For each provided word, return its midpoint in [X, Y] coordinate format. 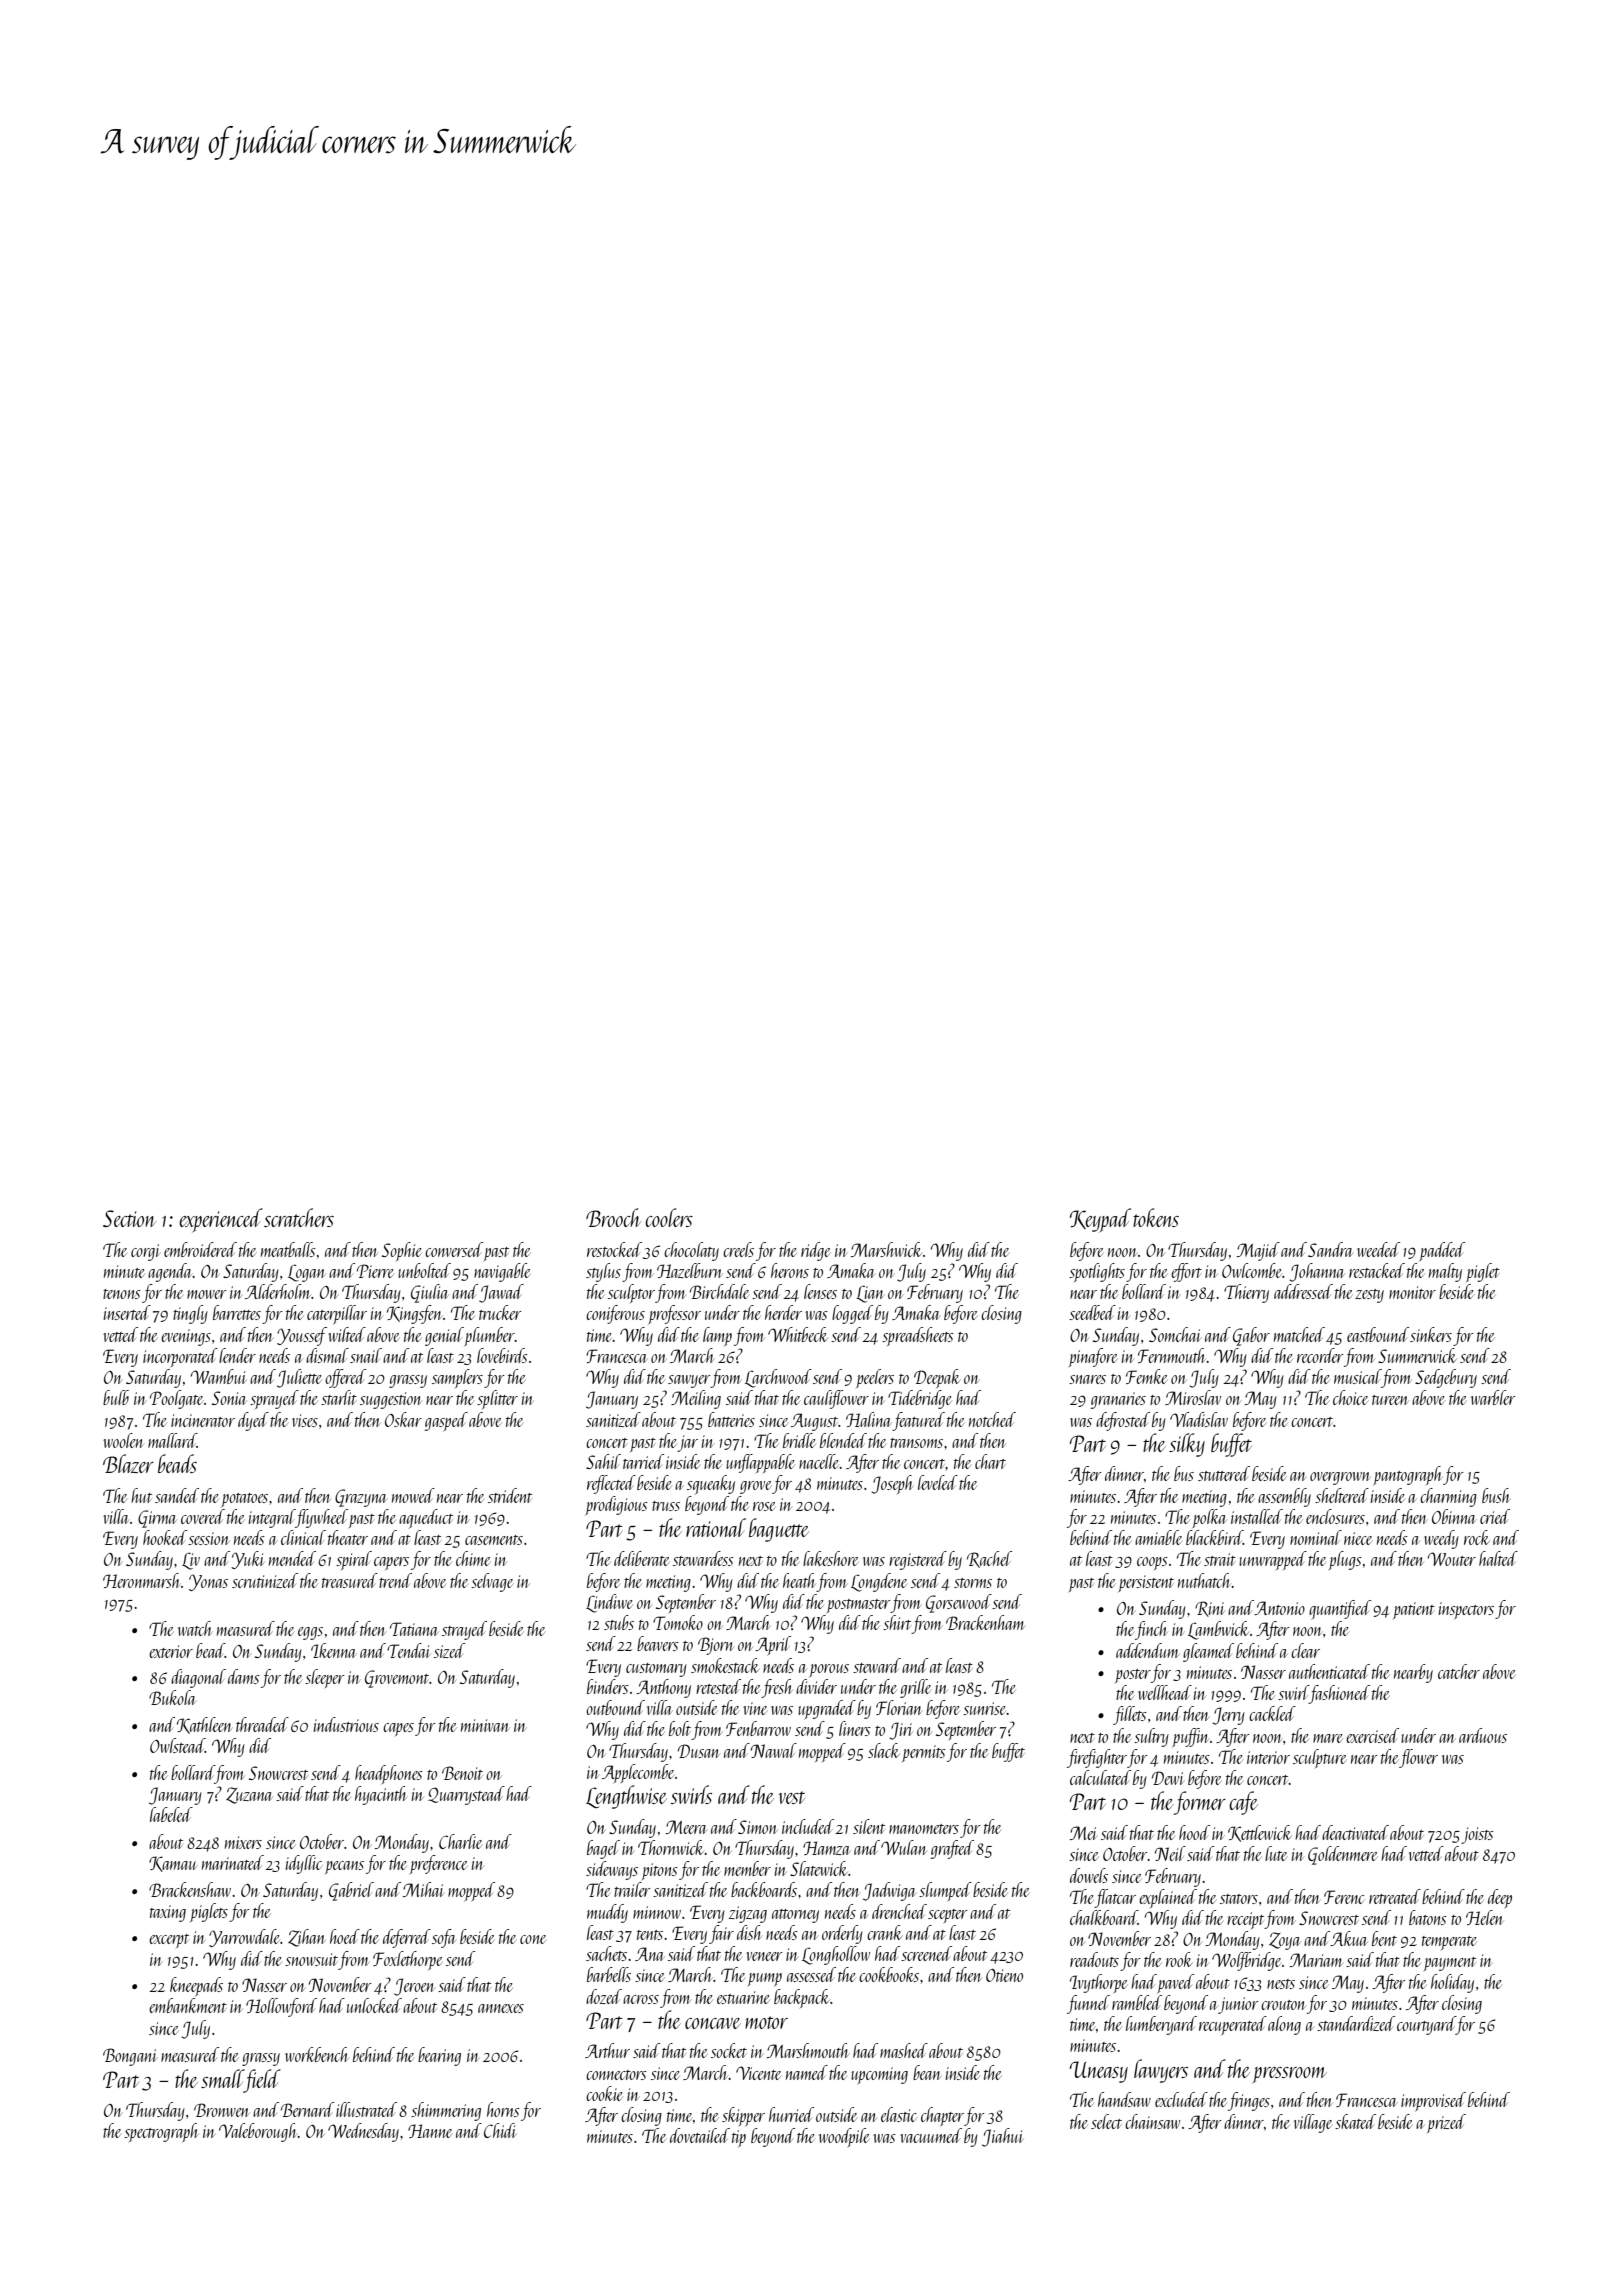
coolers [669, 1217]
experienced [221, 1220]
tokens [1156, 1217]
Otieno [1004, 1975]
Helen [1484, 1917]
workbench [317, 2054]
